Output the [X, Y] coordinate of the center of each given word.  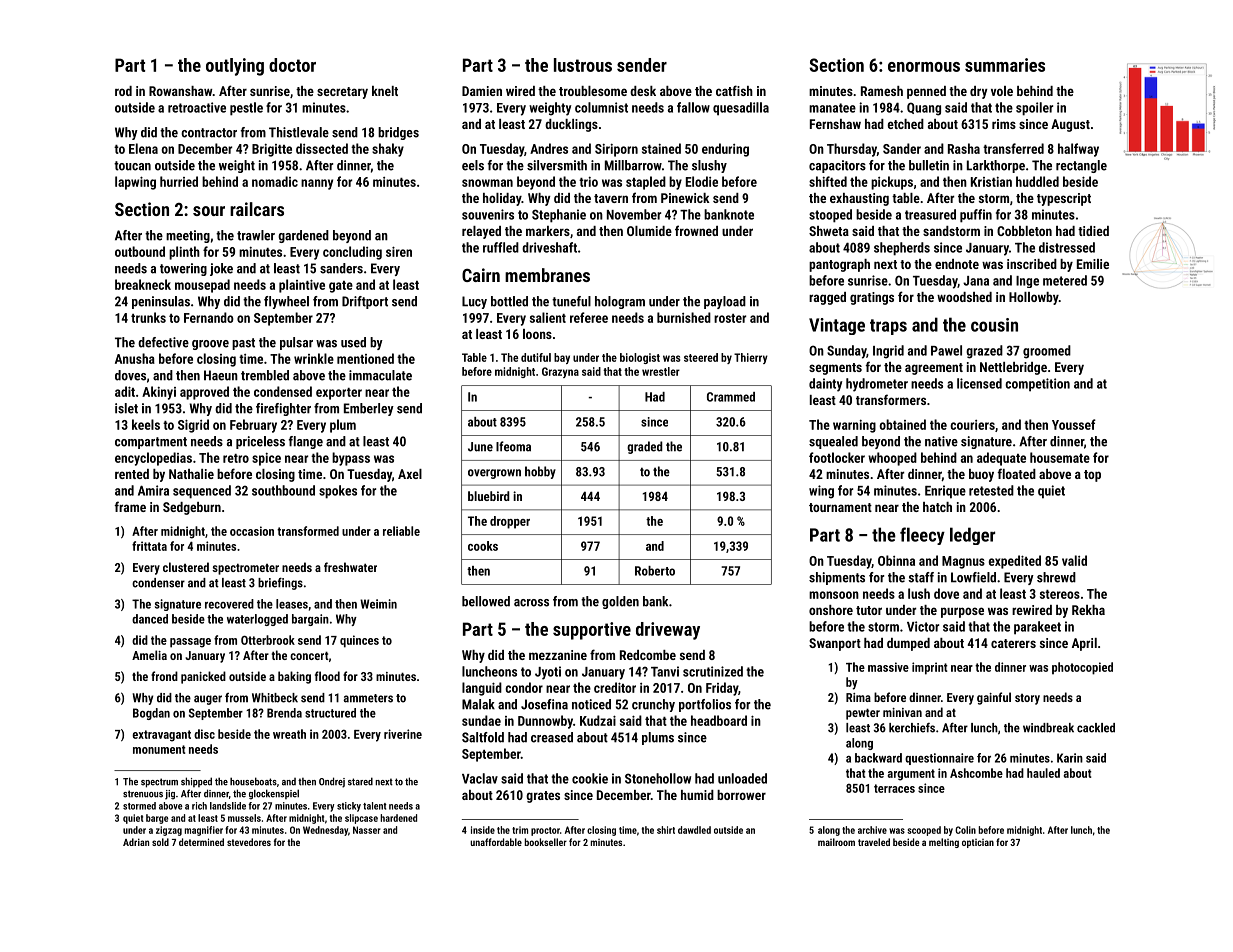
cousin [994, 325]
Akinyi [159, 393]
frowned [696, 230]
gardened [303, 236]
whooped [892, 459]
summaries [1005, 65]
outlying [235, 67]
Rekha [1088, 610]
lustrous [583, 65]
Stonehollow [658, 778]
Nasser [367, 830]
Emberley [369, 409]
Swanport [835, 644]
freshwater [350, 567]
